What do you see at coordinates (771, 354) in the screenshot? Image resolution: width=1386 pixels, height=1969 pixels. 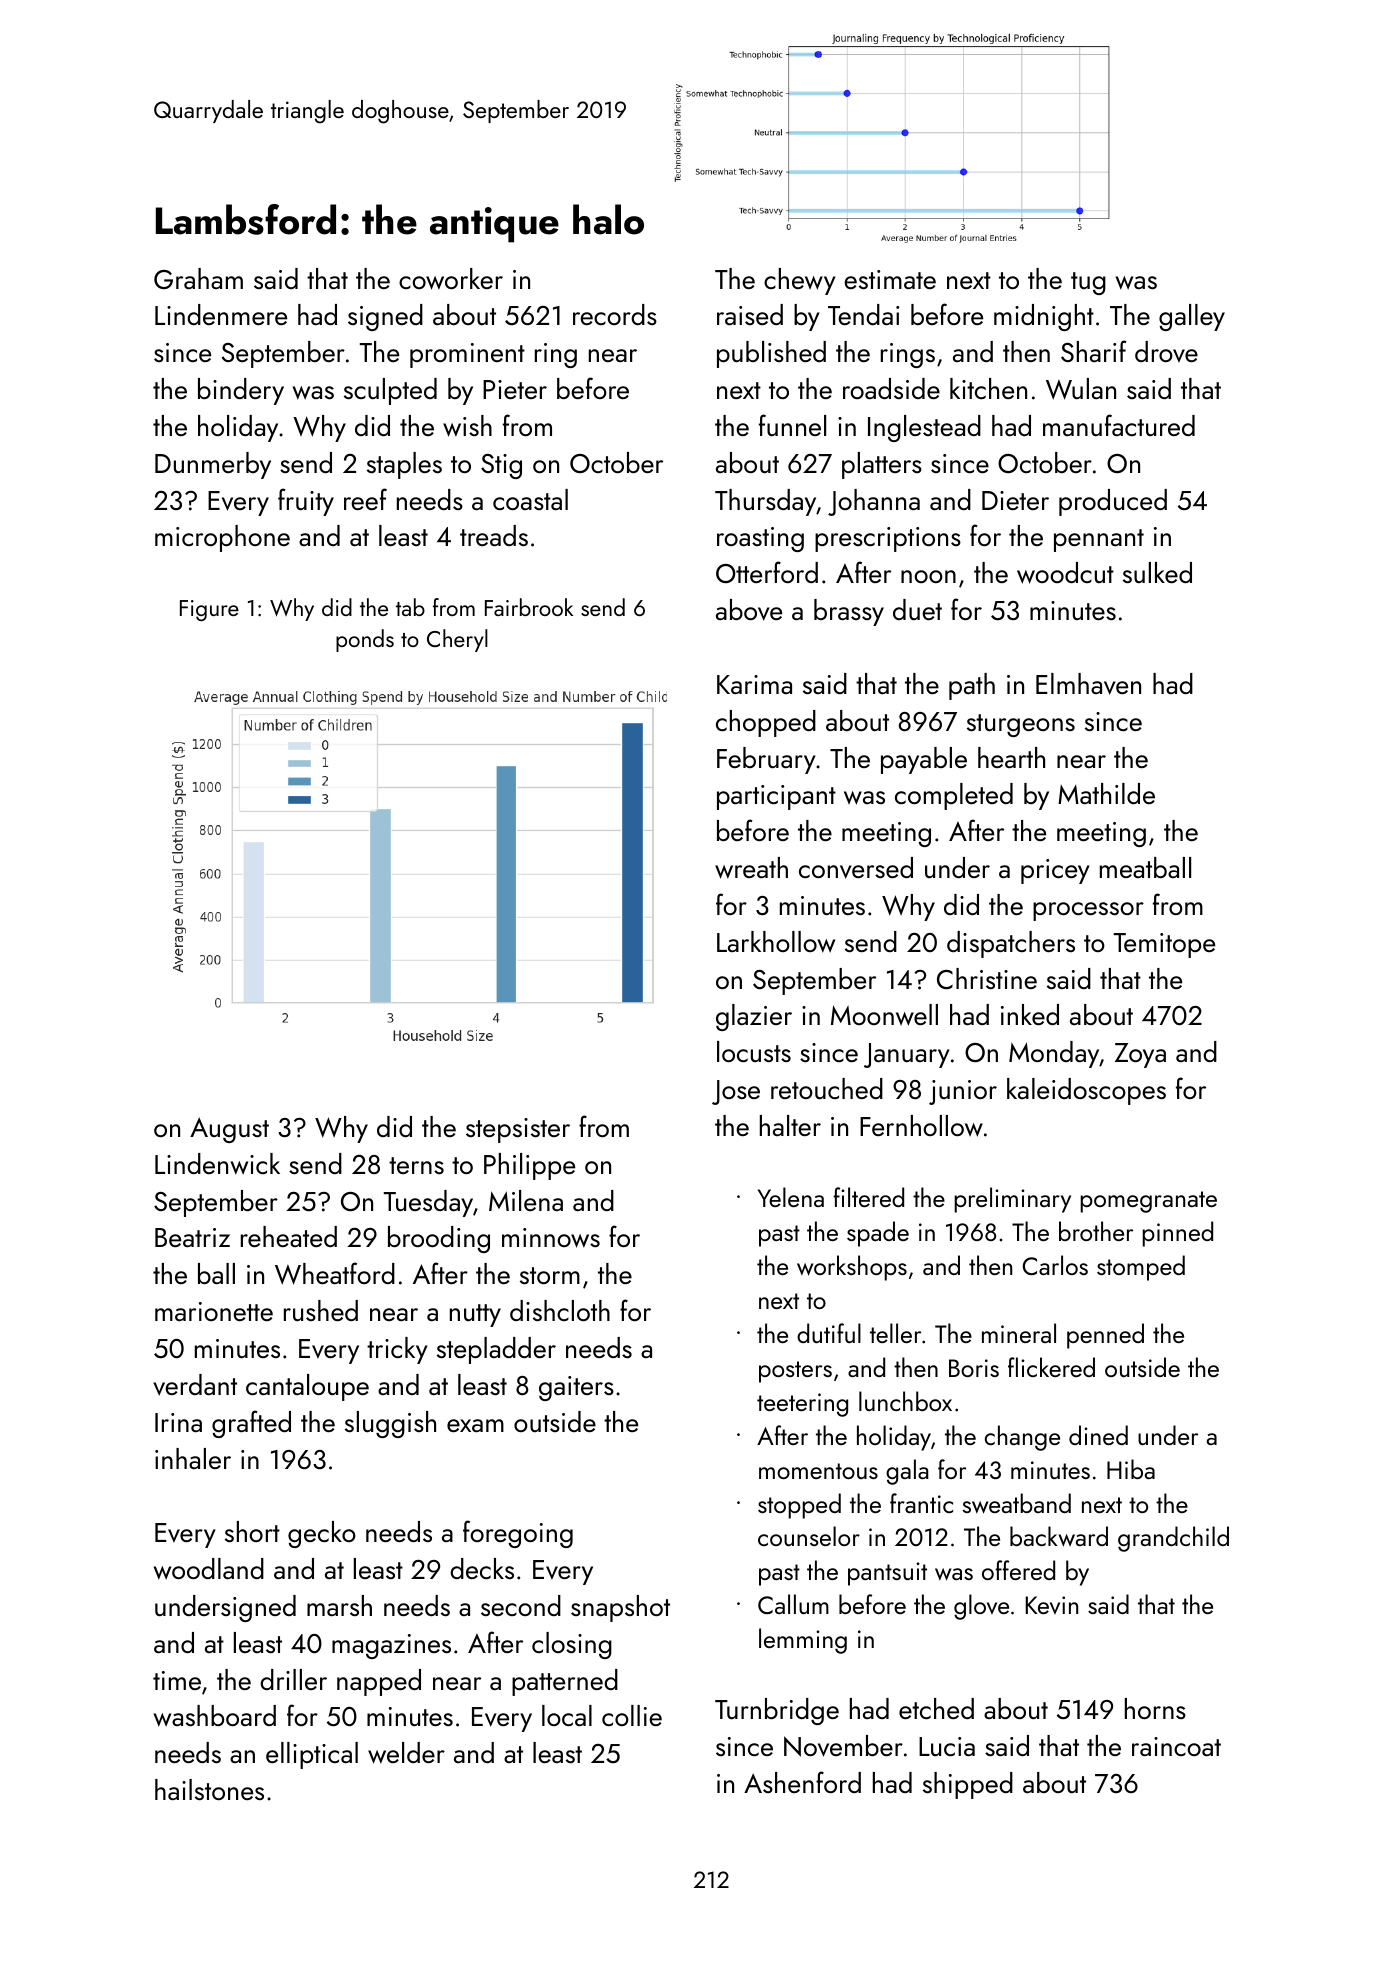 I see `published` at bounding box center [771, 354].
